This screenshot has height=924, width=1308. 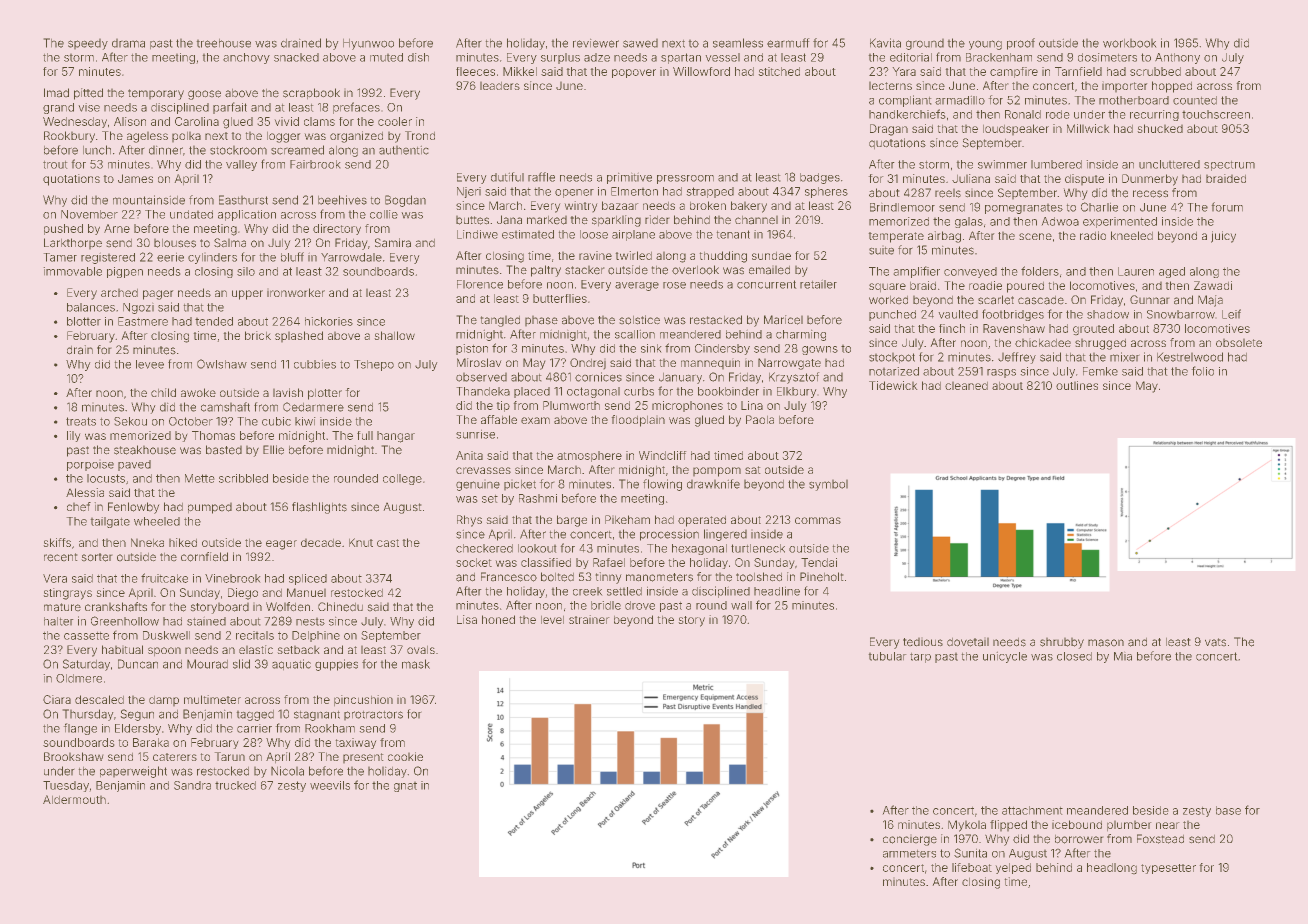 What do you see at coordinates (889, 130) in the screenshot?
I see `Dragan` at bounding box center [889, 130].
